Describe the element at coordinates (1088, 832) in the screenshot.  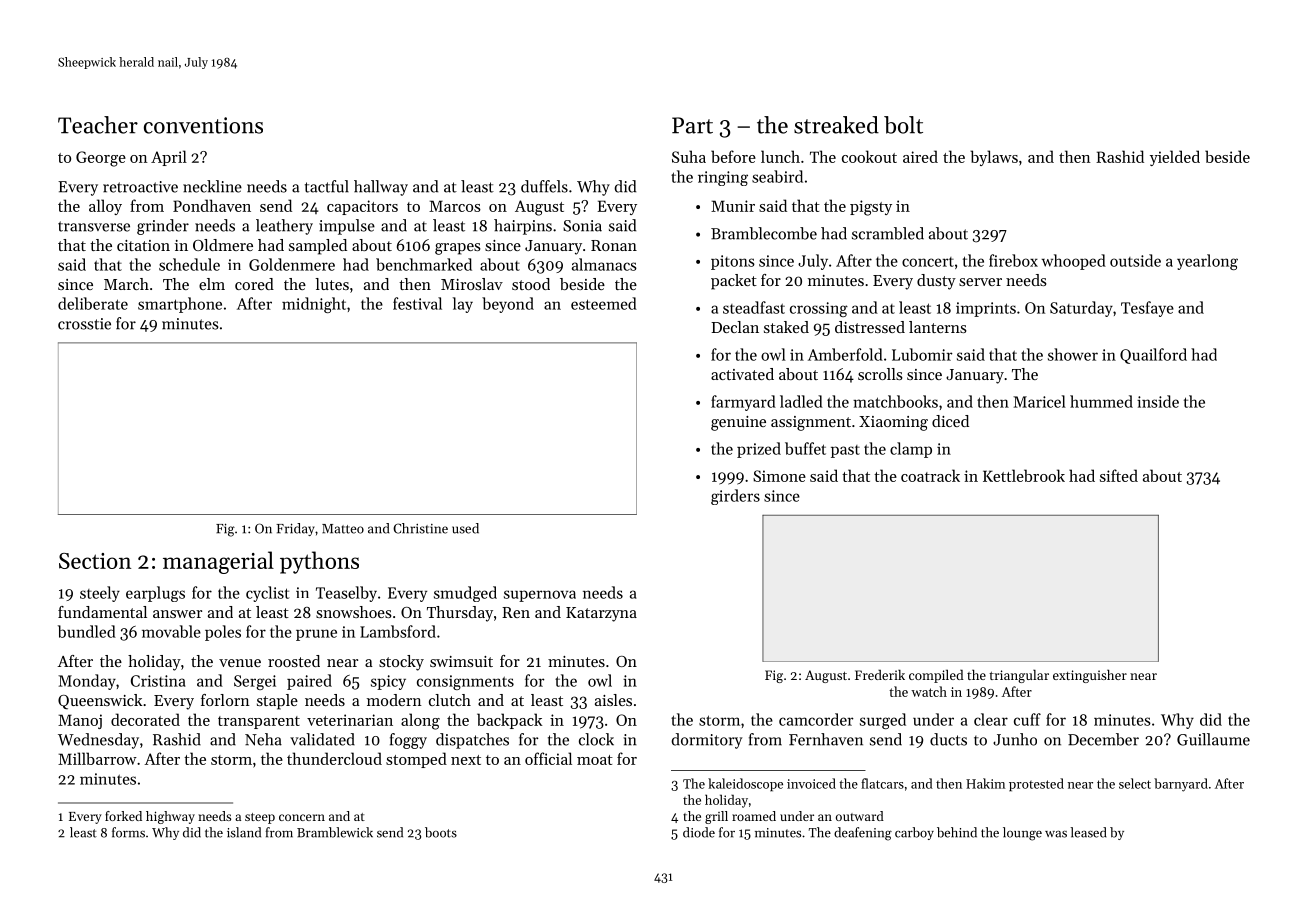
I see `leased` at that location.
